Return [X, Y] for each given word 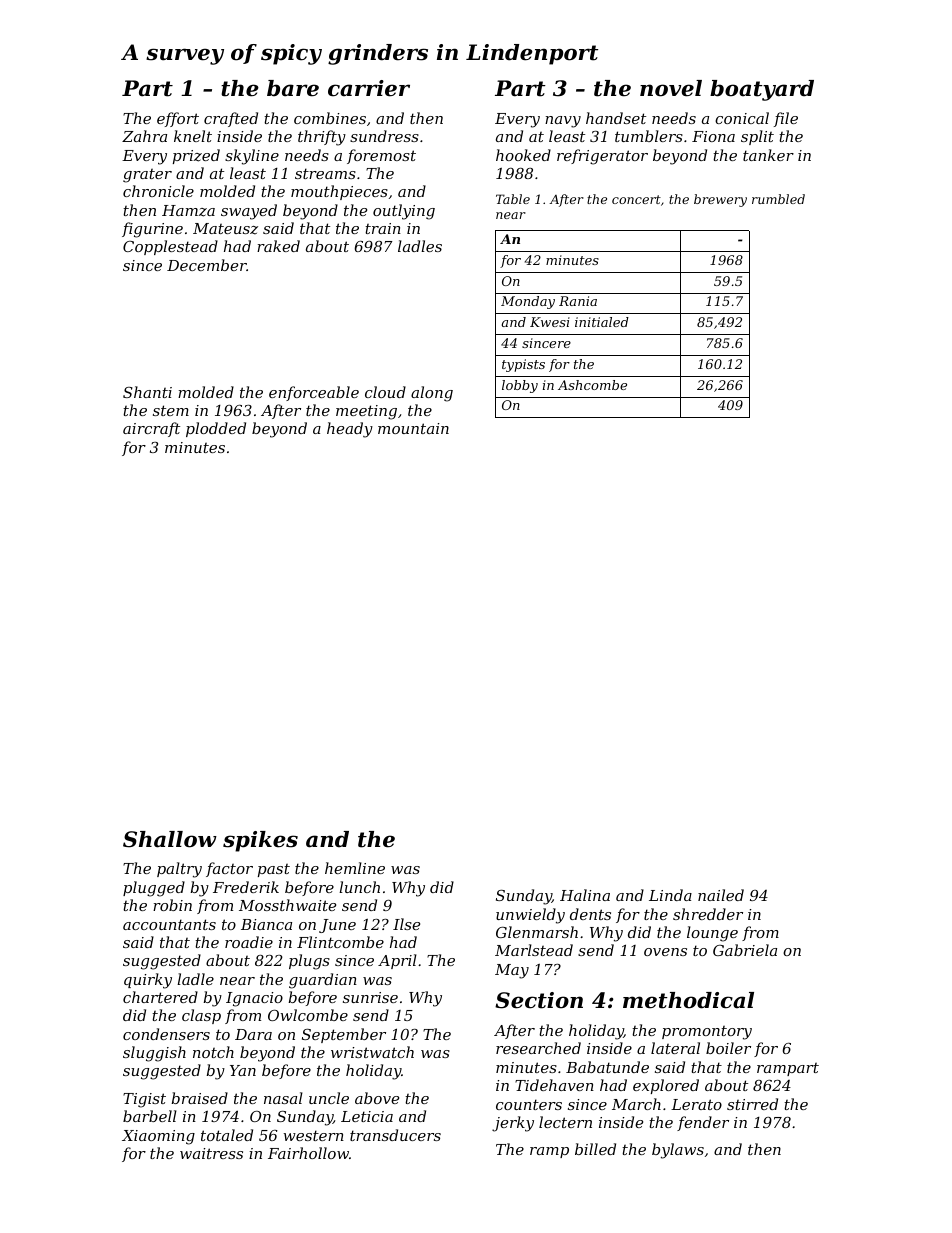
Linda [670, 895]
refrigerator [602, 157]
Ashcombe [592, 385]
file [786, 119]
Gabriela [745, 950]
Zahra [144, 136]
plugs [309, 962]
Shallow [170, 839]
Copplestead [170, 247]
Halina [585, 895]
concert [636, 199]
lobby [520, 386]
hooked [523, 155]
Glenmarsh [537, 932]
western [313, 1135]
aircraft [151, 429]
